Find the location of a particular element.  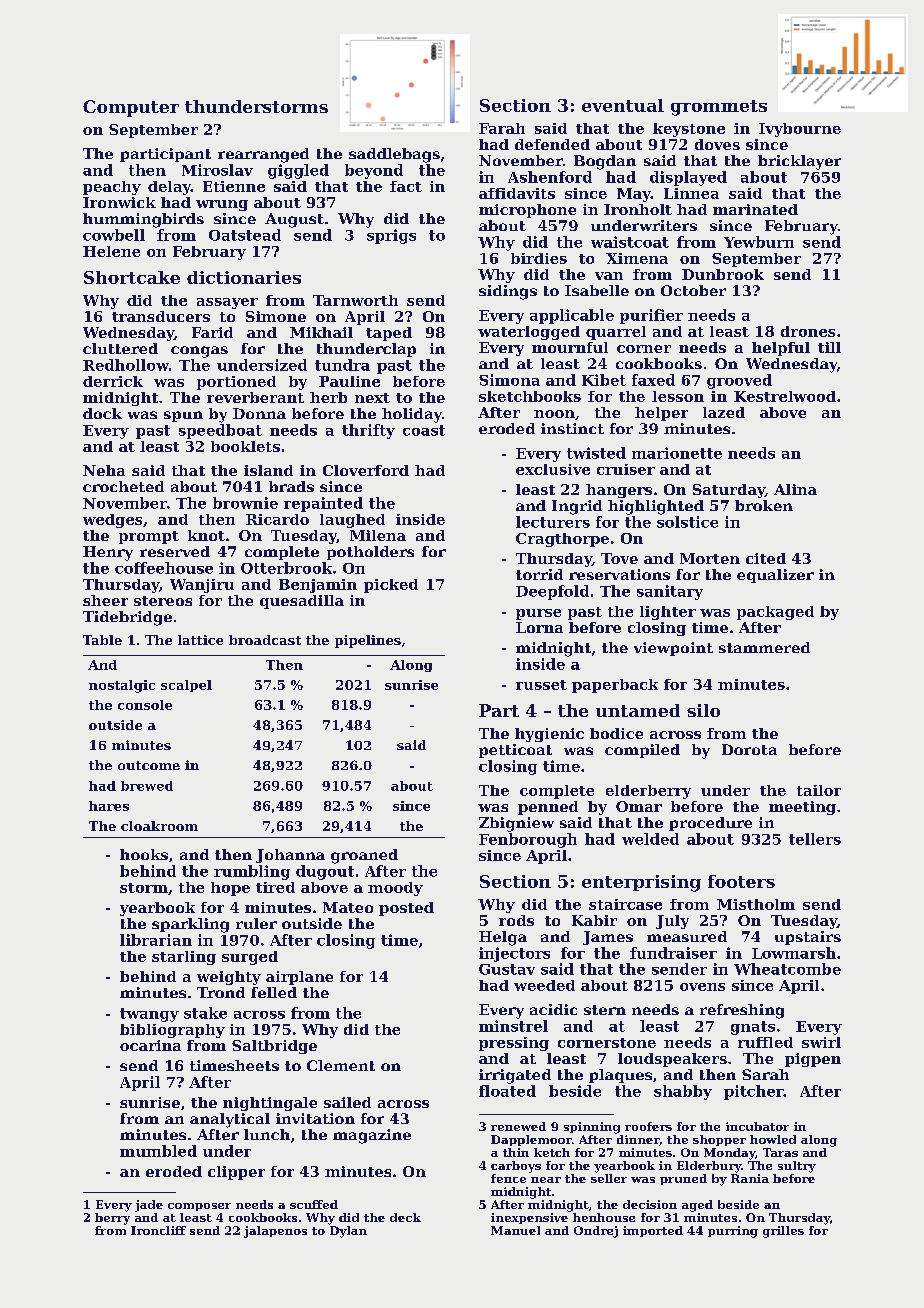

waistcoat is located at coordinates (630, 242).
